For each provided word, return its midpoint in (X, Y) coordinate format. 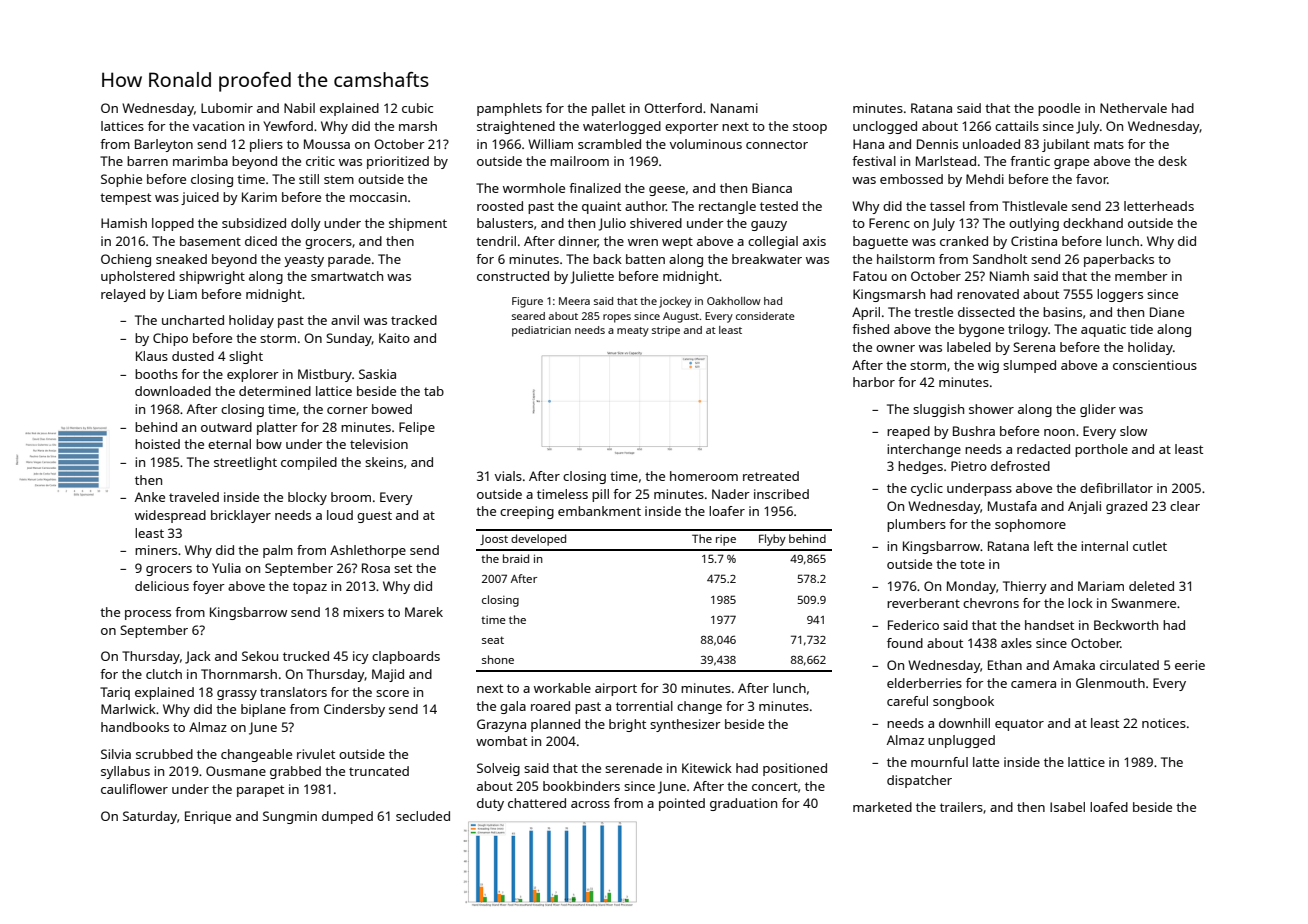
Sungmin (290, 817)
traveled (194, 497)
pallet (608, 109)
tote (972, 564)
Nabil (299, 108)
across (590, 804)
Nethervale (1133, 108)
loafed (1109, 807)
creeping (527, 512)
